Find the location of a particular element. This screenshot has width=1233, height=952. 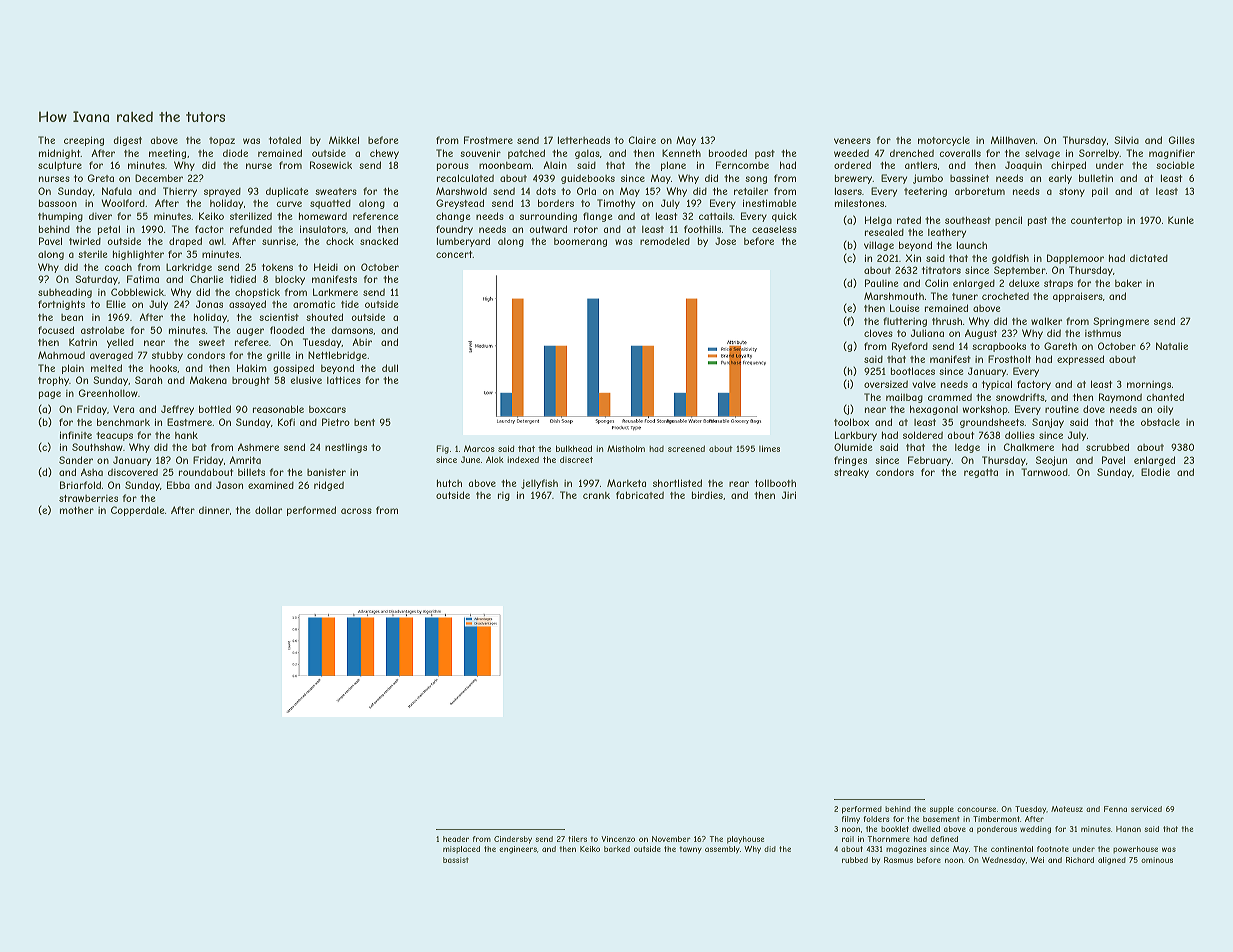

Jiri is located at coordinates (789, 495).
